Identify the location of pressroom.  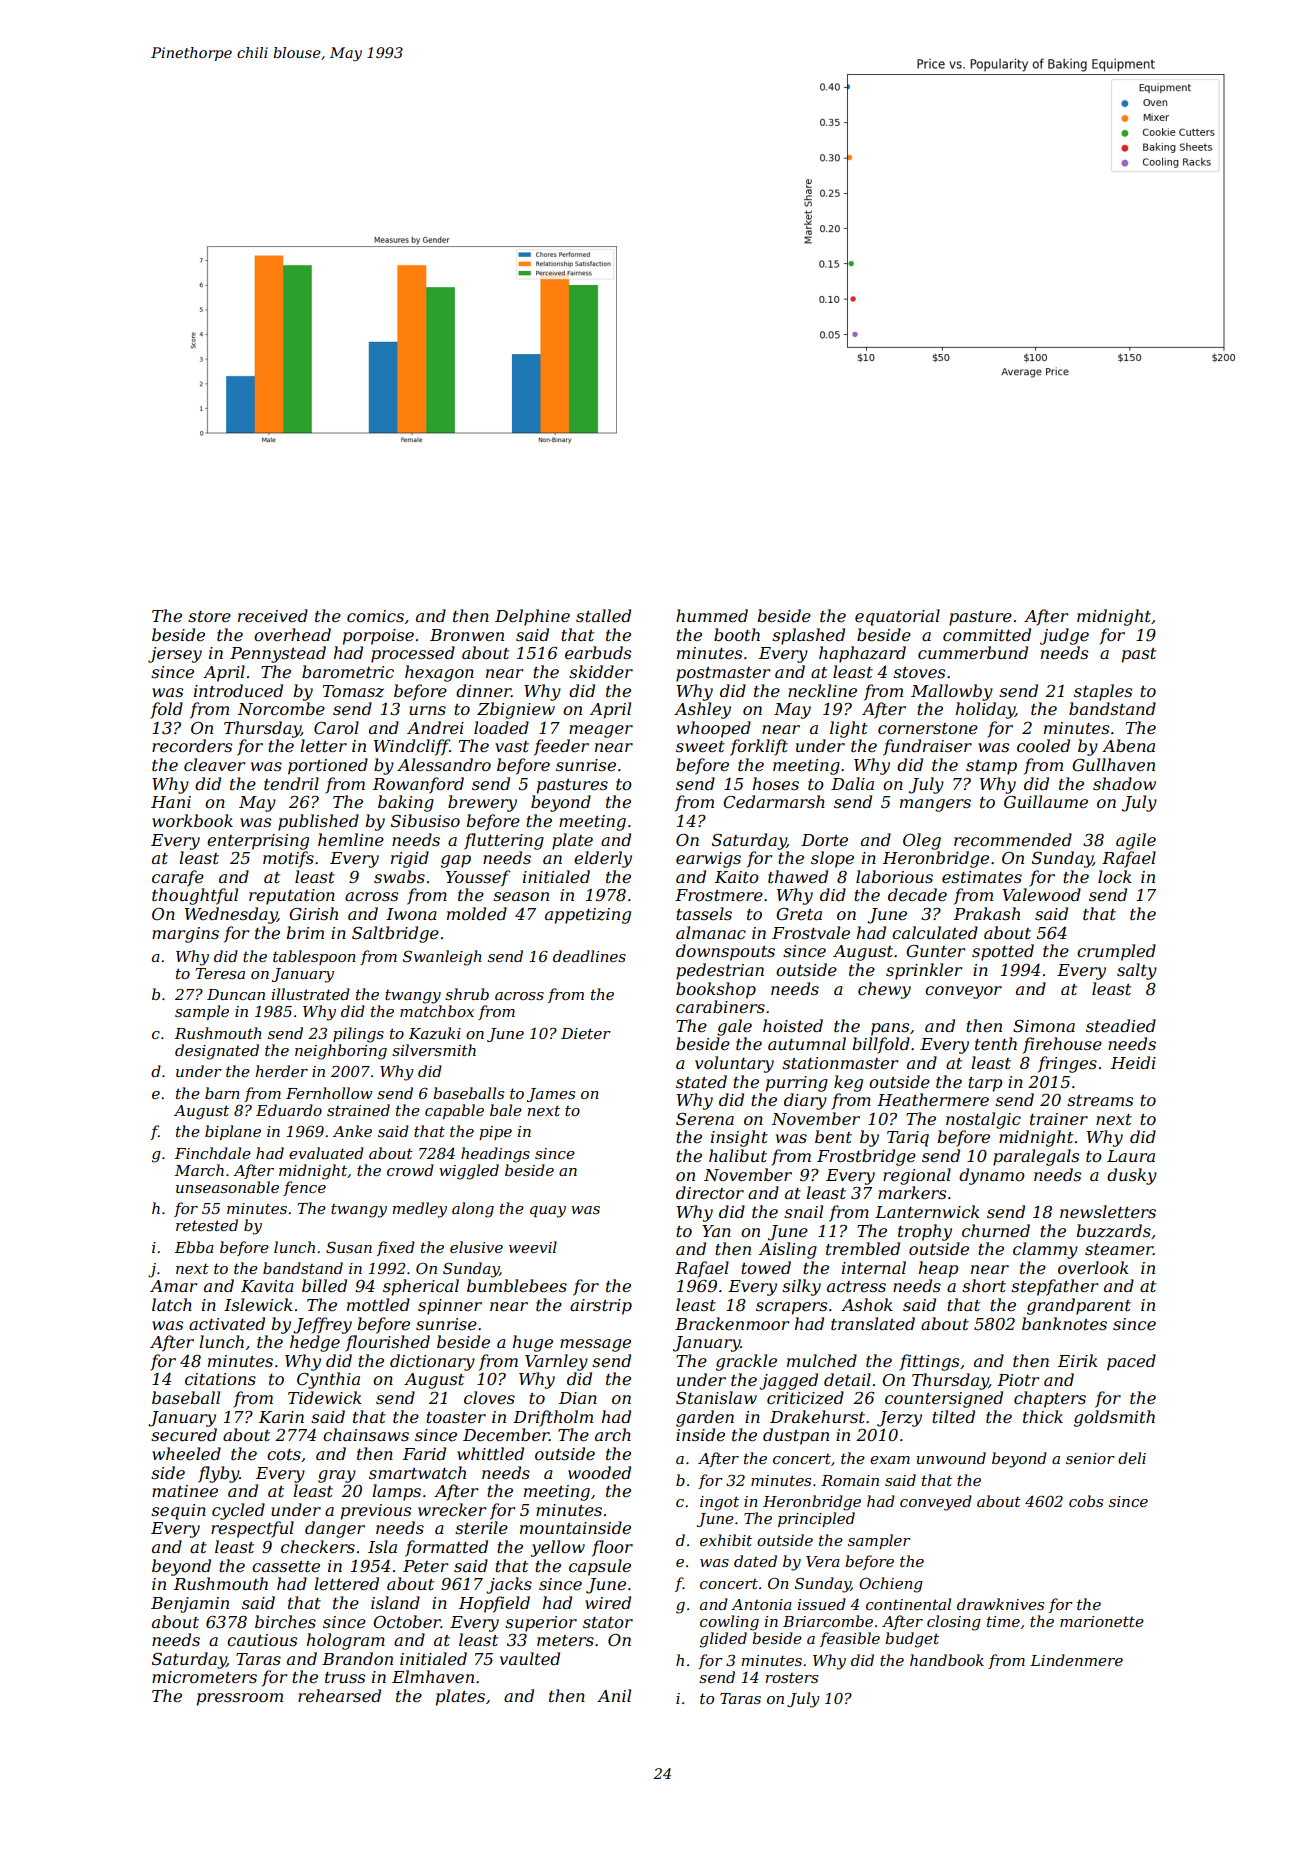
(240, 1699).
